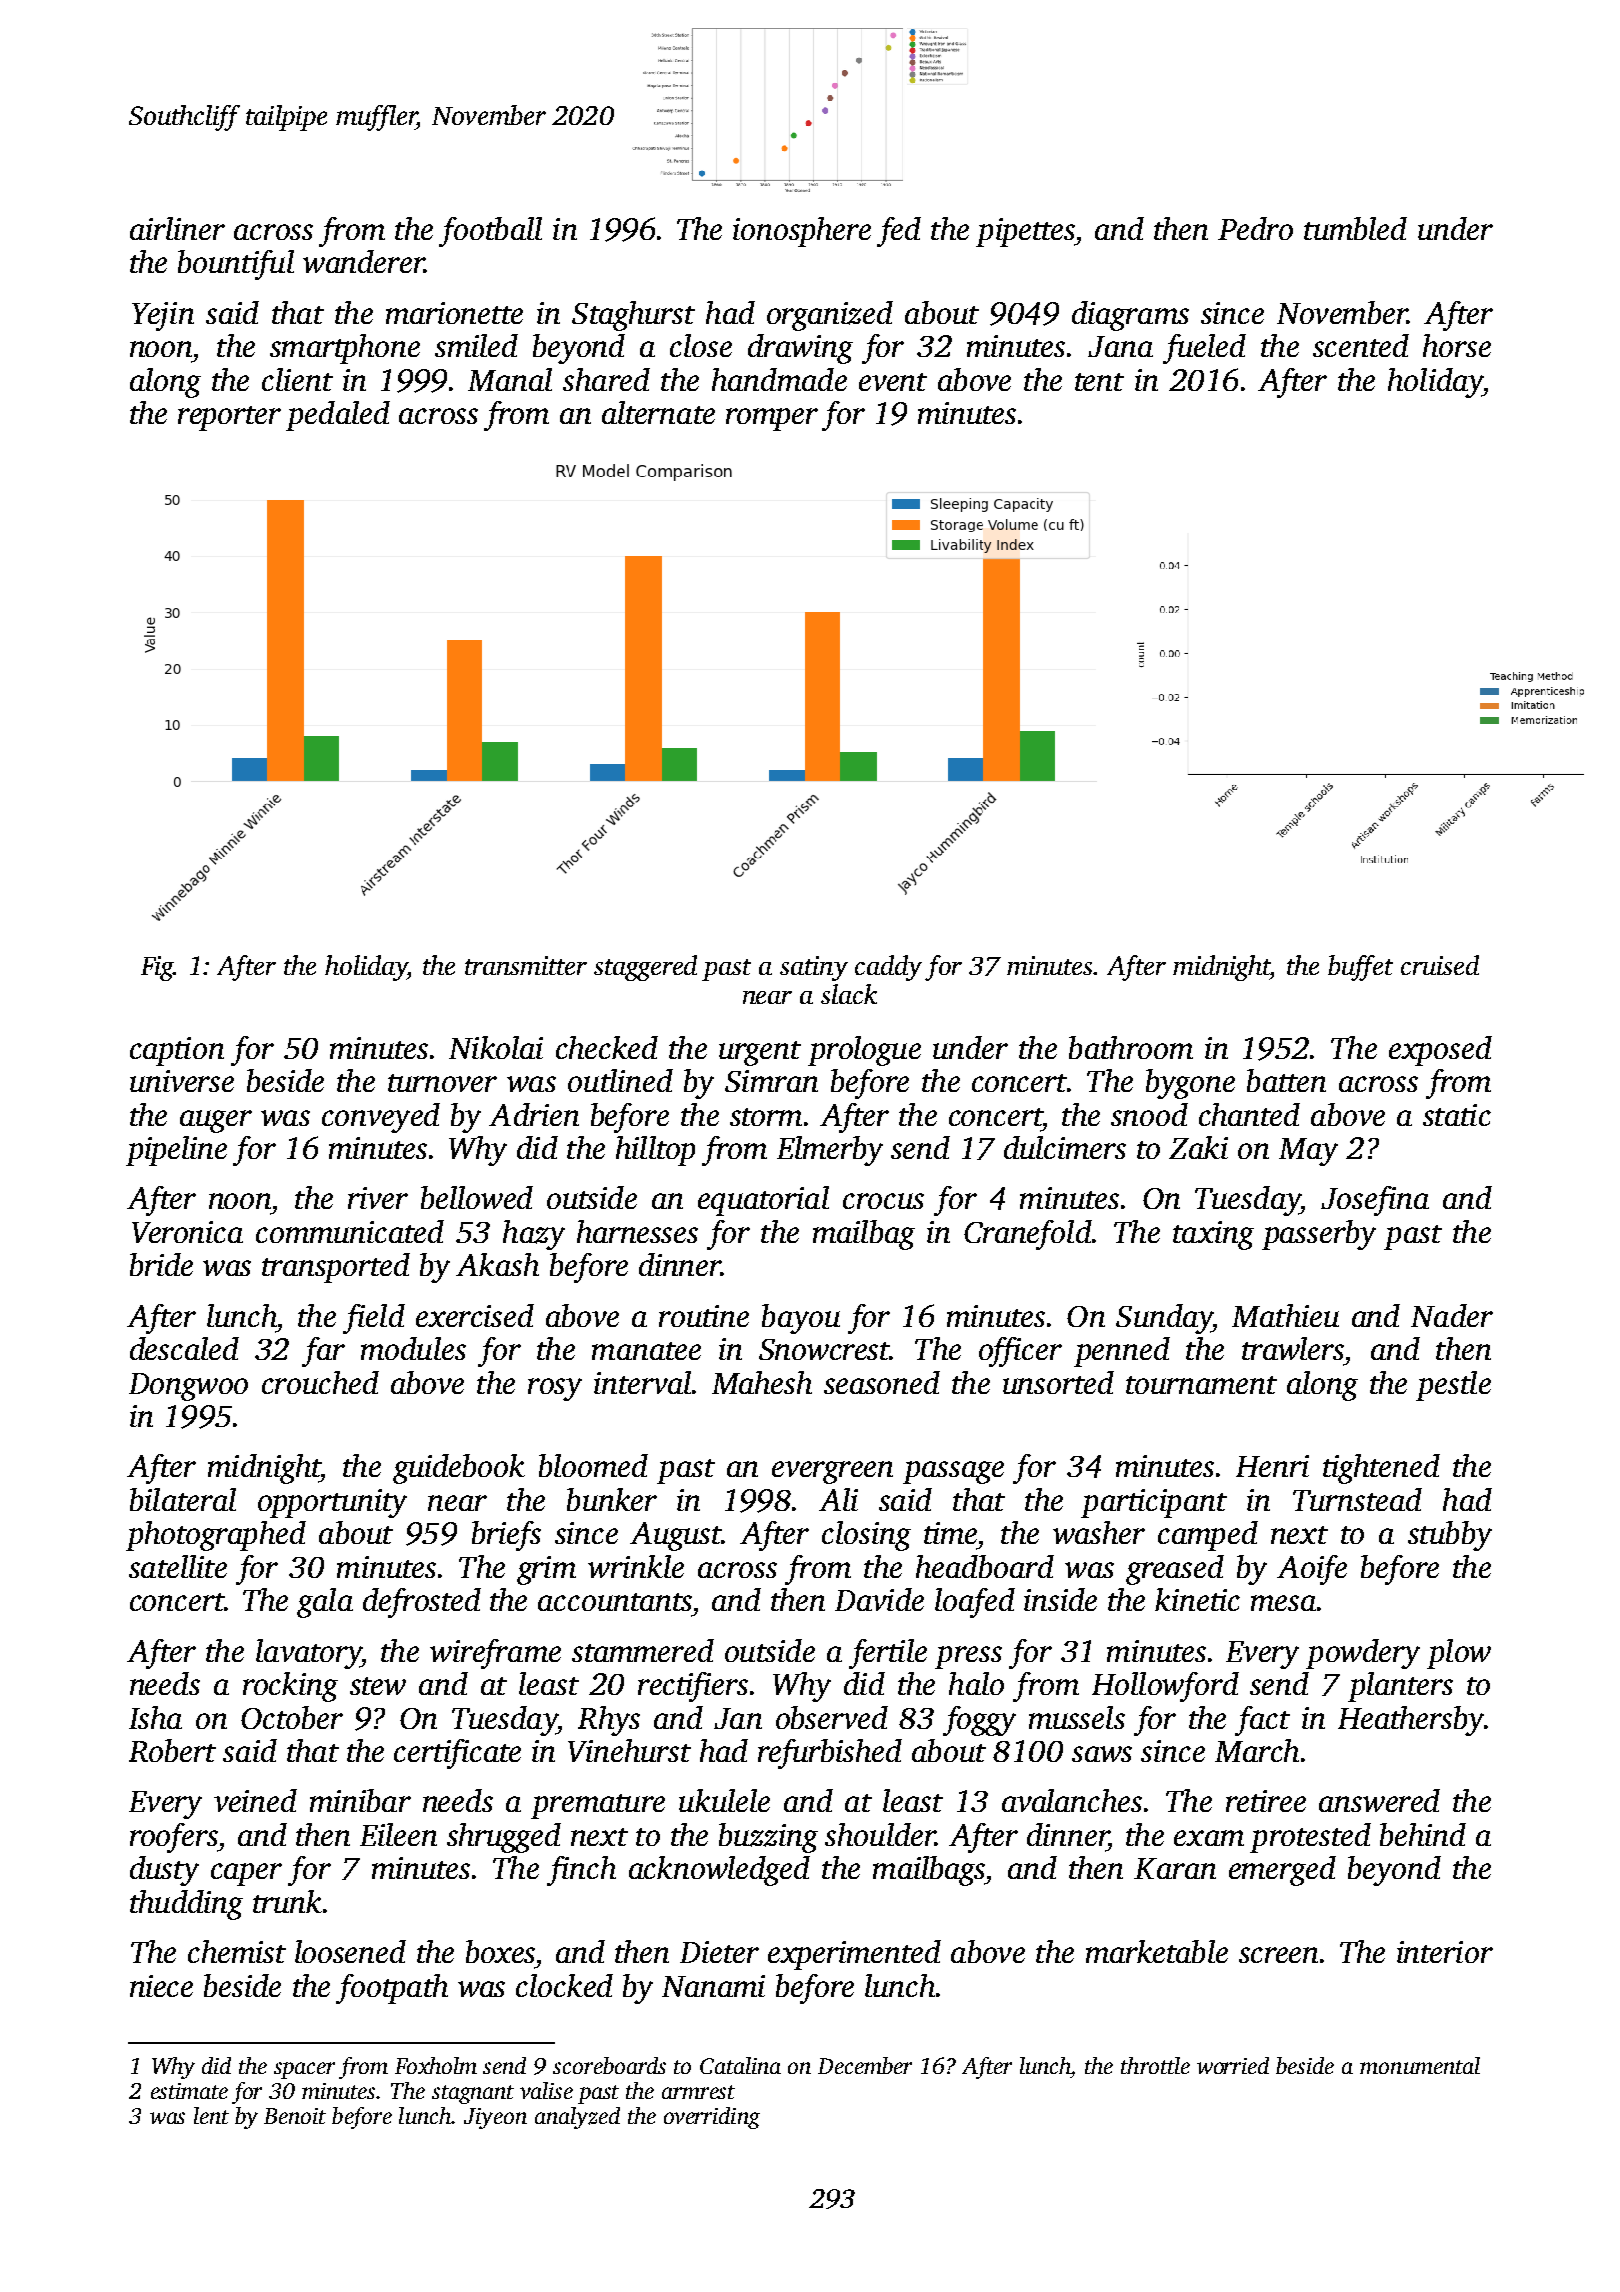 The width and height of the page is (1620, 2292). What do you see at coordinates (1255, 228) in the page?
I see `Pedro` at bounding box center [1255, 228].
